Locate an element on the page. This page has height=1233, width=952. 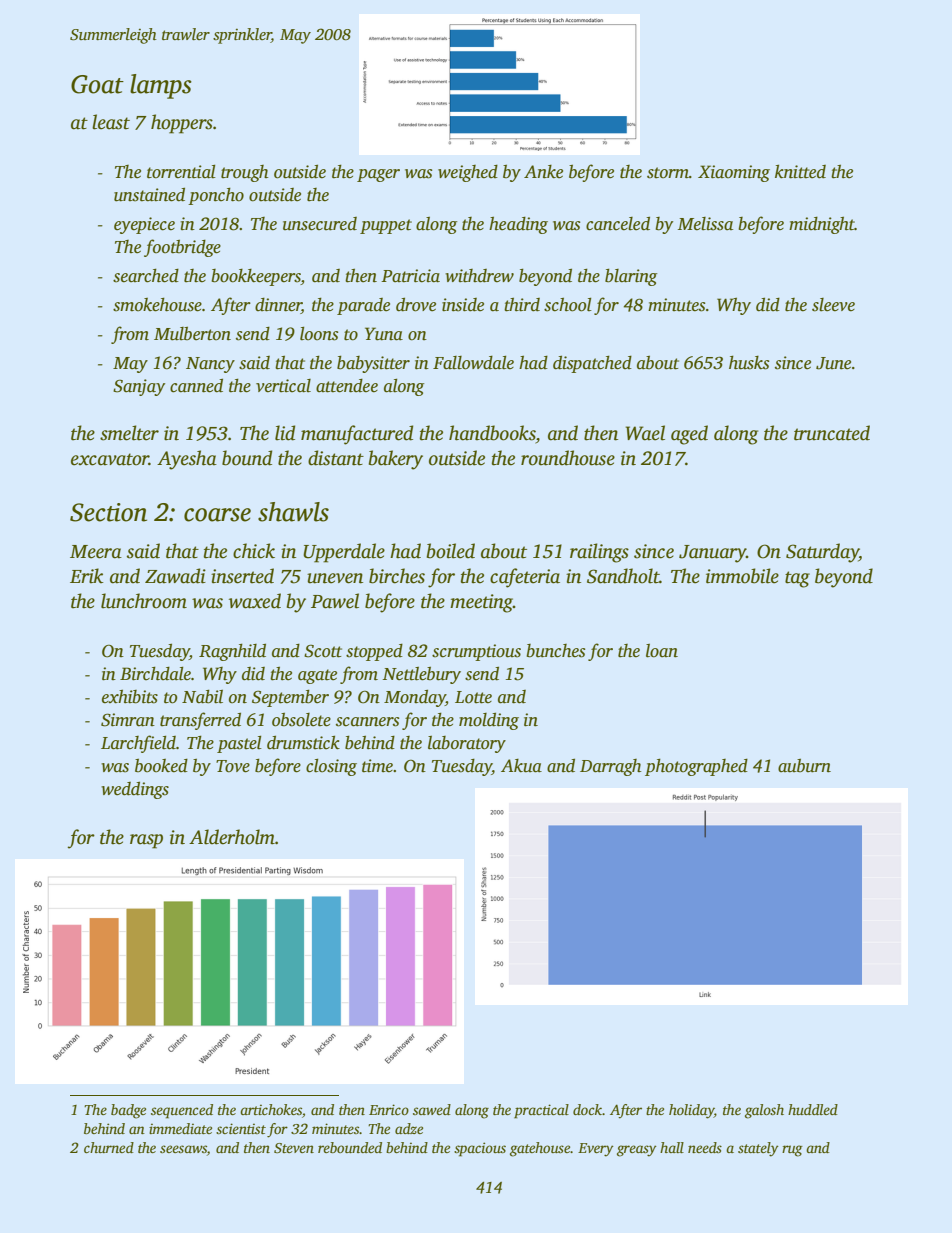
Ayesha is located at coordinates (187, 460).
